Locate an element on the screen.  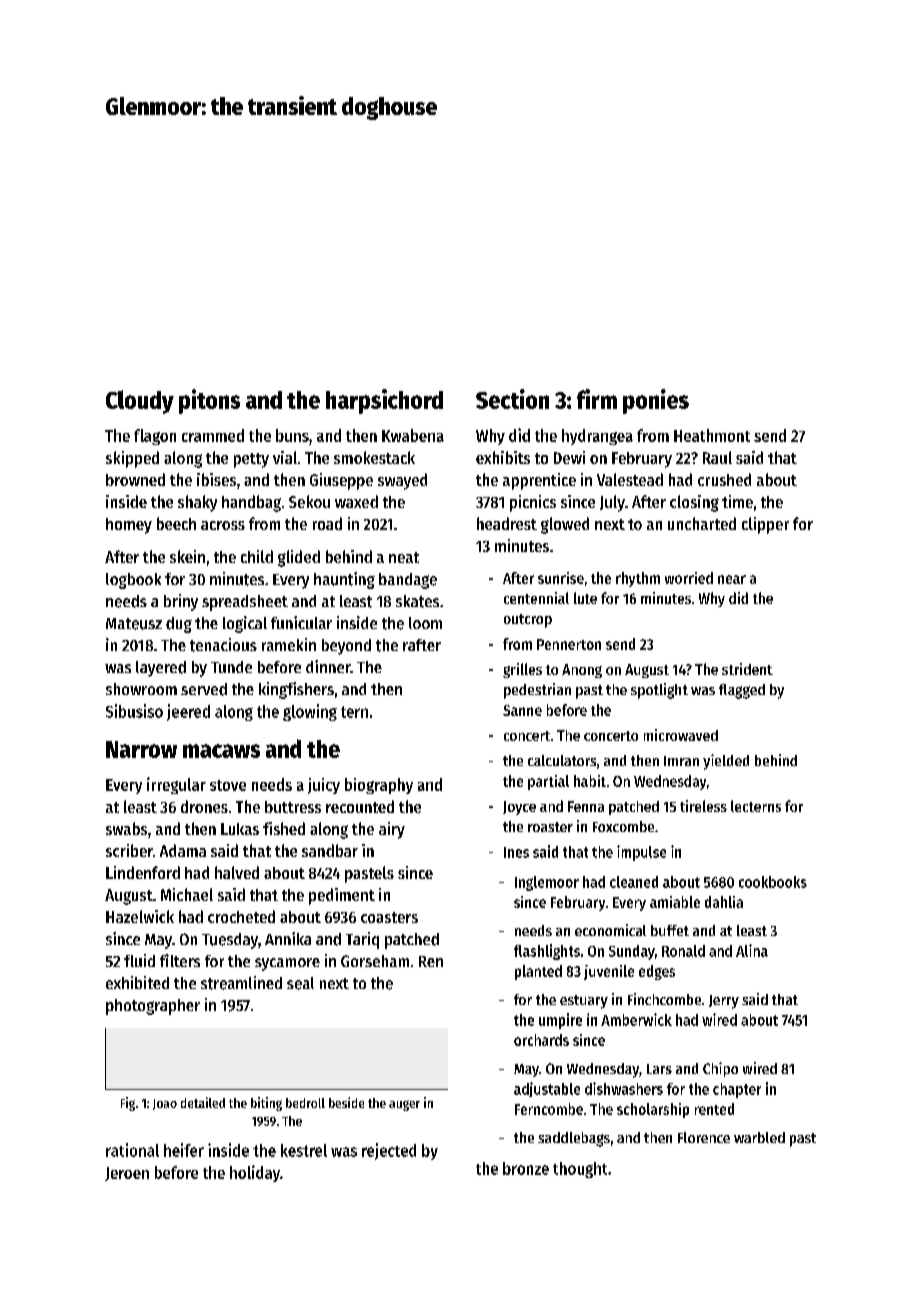
photographer is located at coordinates (153, 1007).
